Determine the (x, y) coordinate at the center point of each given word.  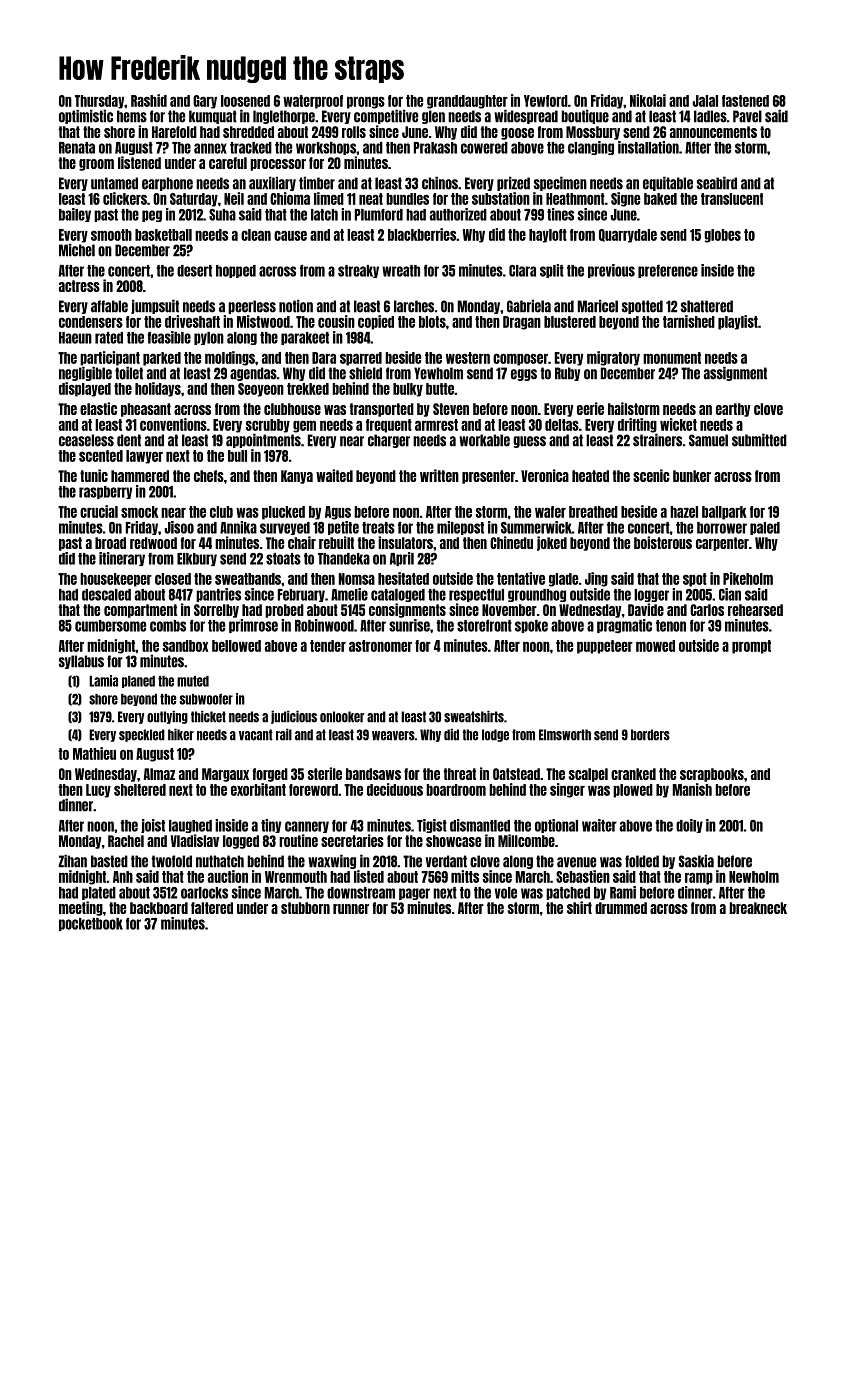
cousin (336, 321)
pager (414, 894)
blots (432, 322)
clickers (125, 198)
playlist (738, 322)
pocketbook (91, 924)
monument (672, 358)
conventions (173, 424)
